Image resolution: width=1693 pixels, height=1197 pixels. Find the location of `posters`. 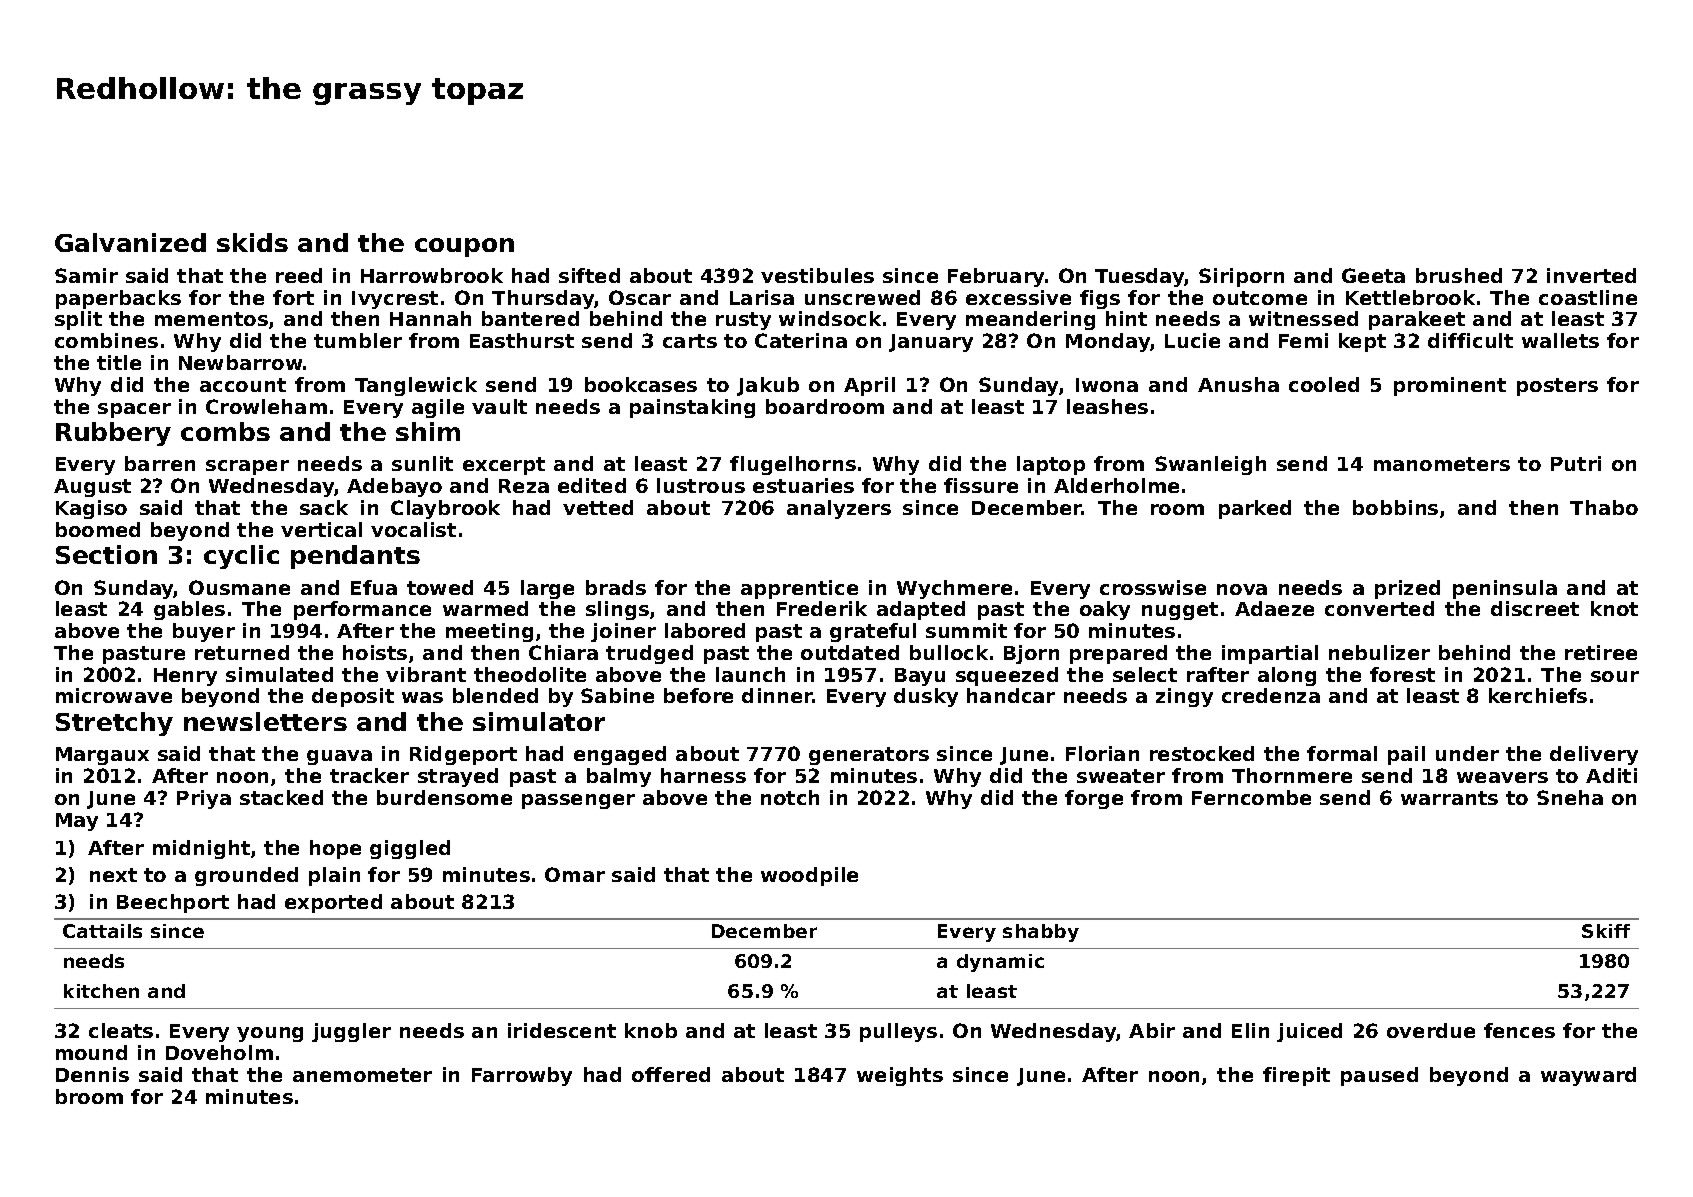

posters is located at coordinates (1557, 387).
